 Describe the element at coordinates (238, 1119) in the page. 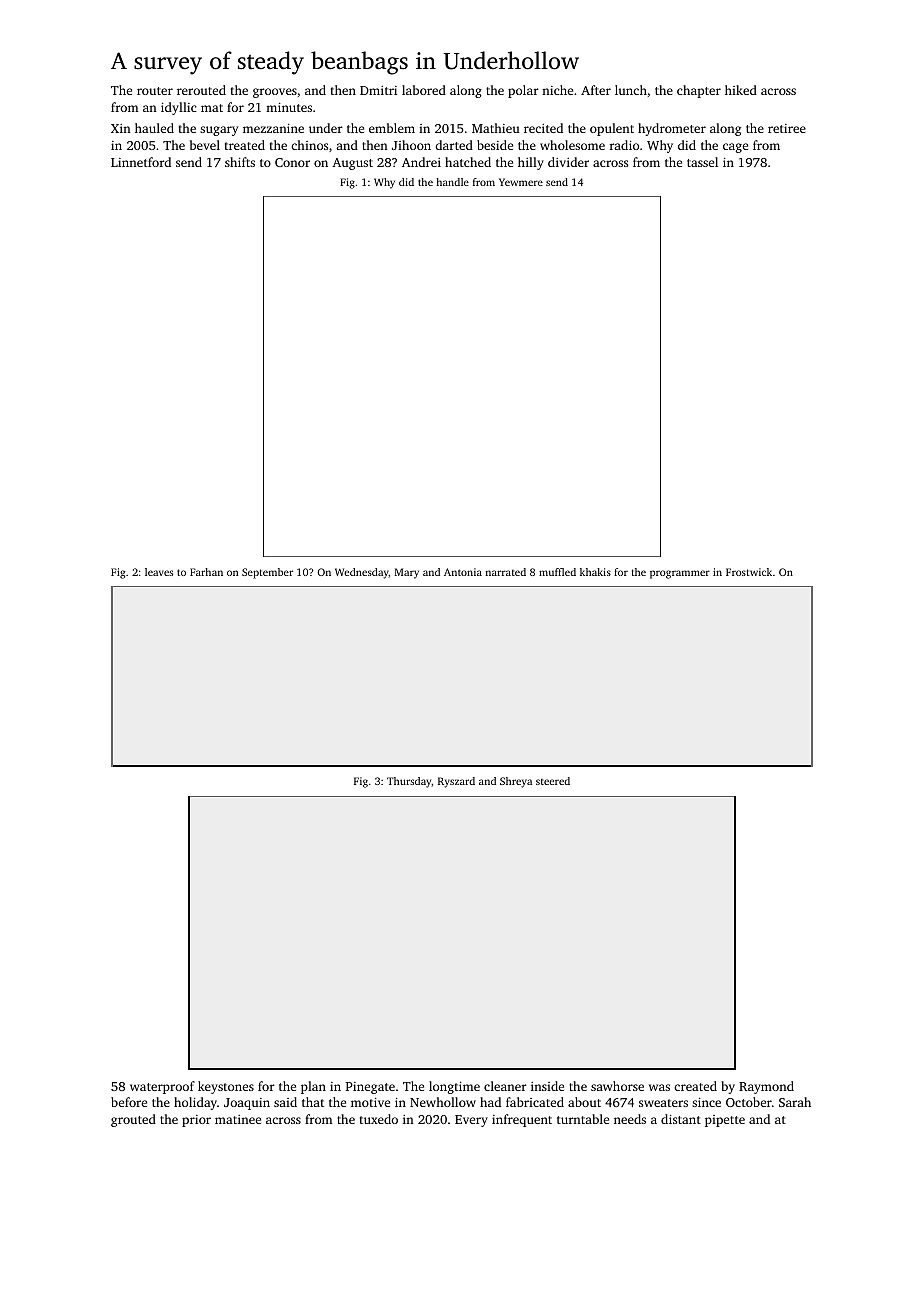

I see `matinee` at that location.
